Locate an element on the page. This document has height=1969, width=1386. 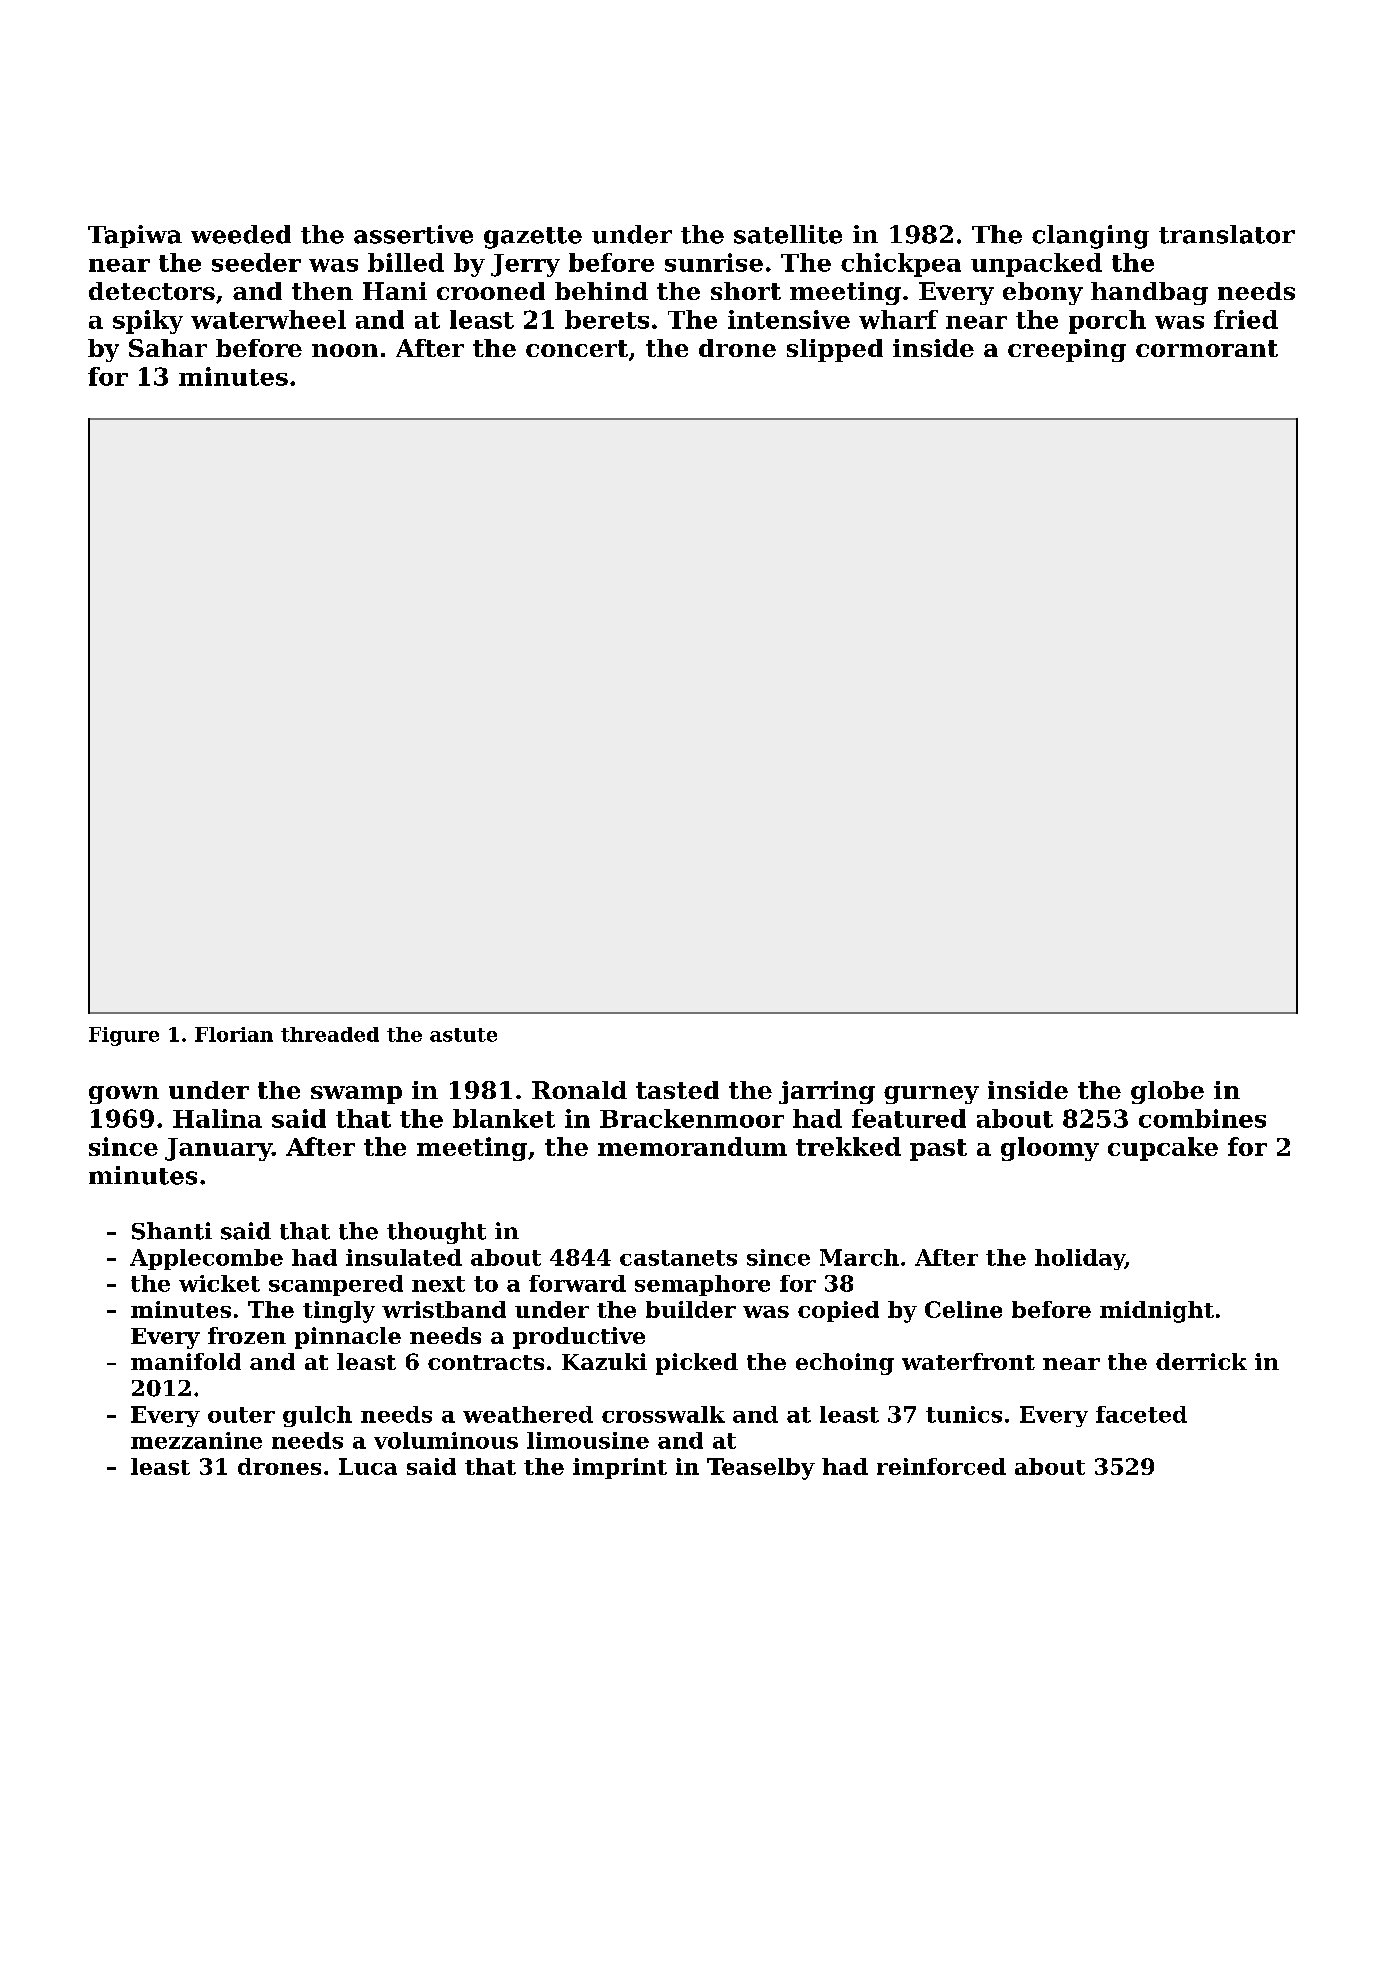
crosswalk is located at coordinates (663, 1414).
